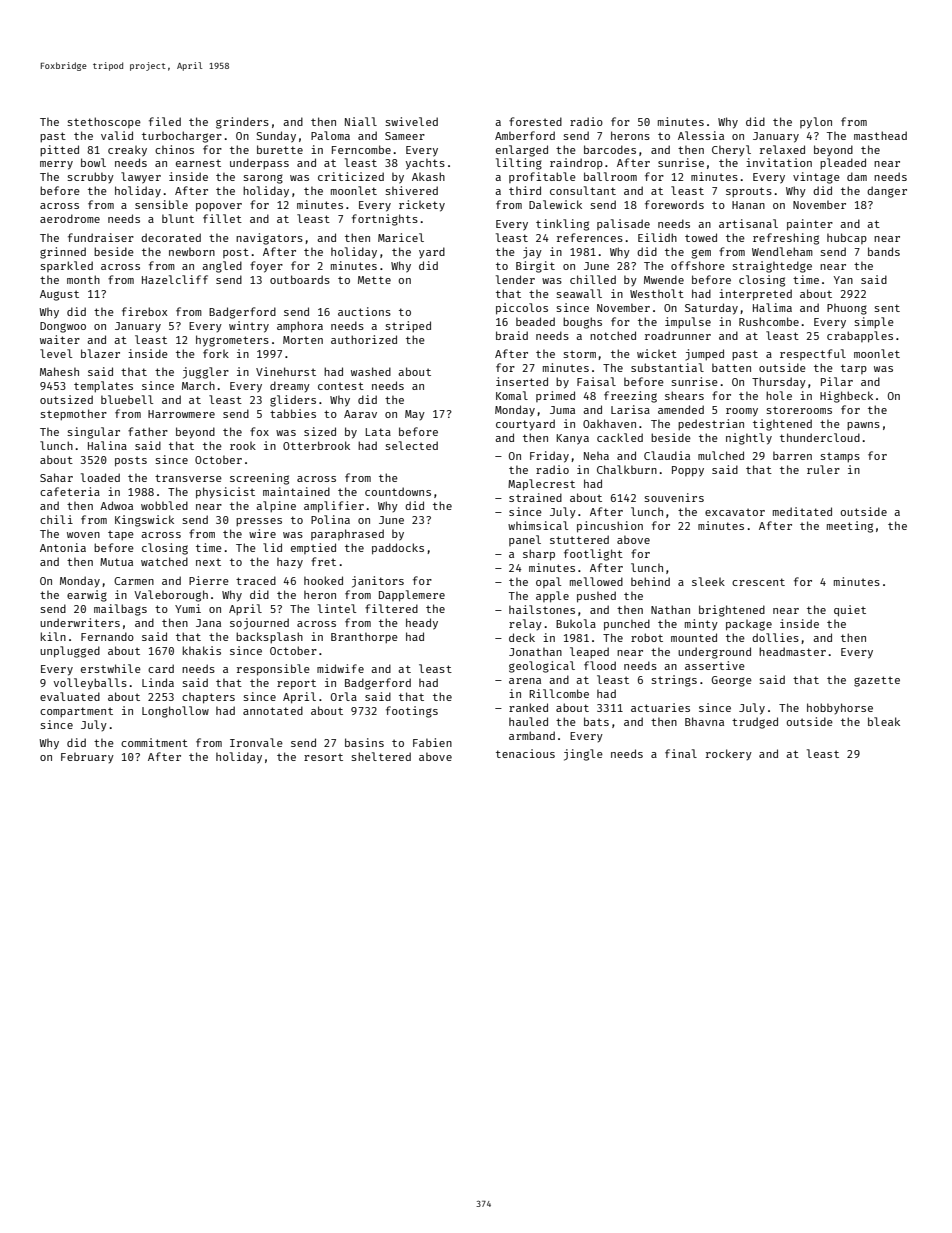  Describe the element at coordinates (175, 712) in the screenshot. I see `Longhollow` at that location.
